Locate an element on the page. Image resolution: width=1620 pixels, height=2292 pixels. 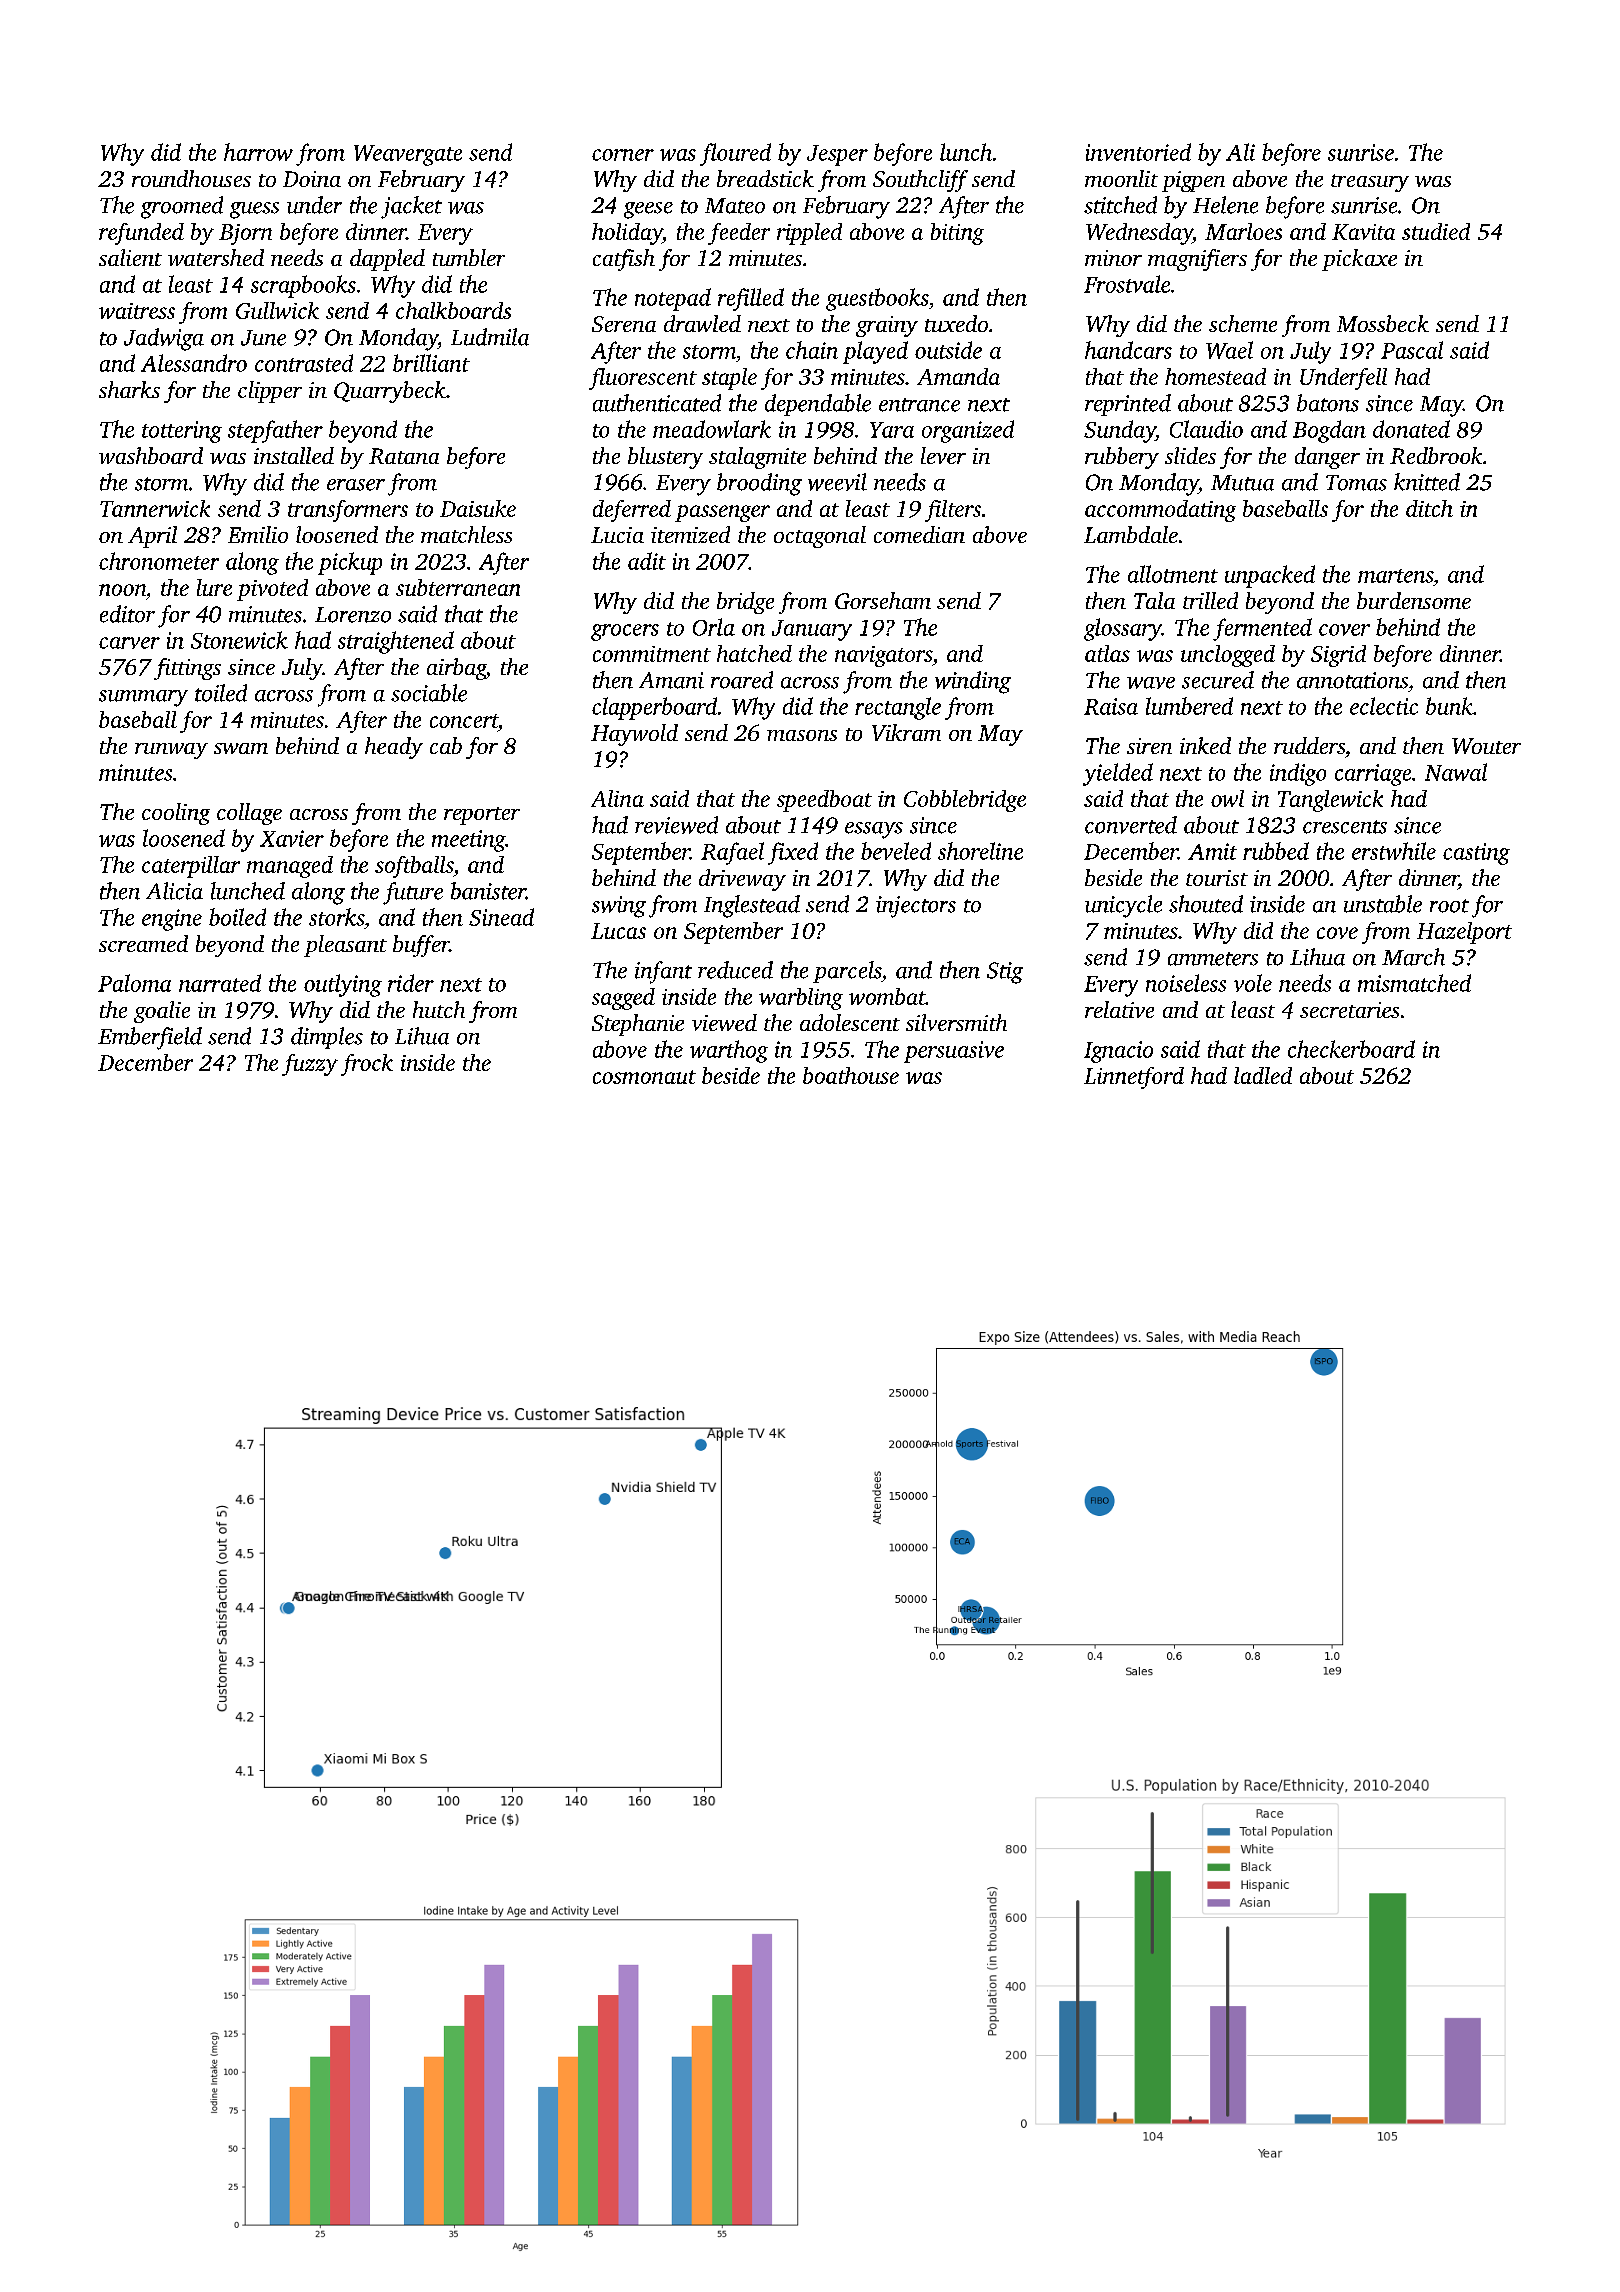
transformers is located at coordinates (348, 511).
